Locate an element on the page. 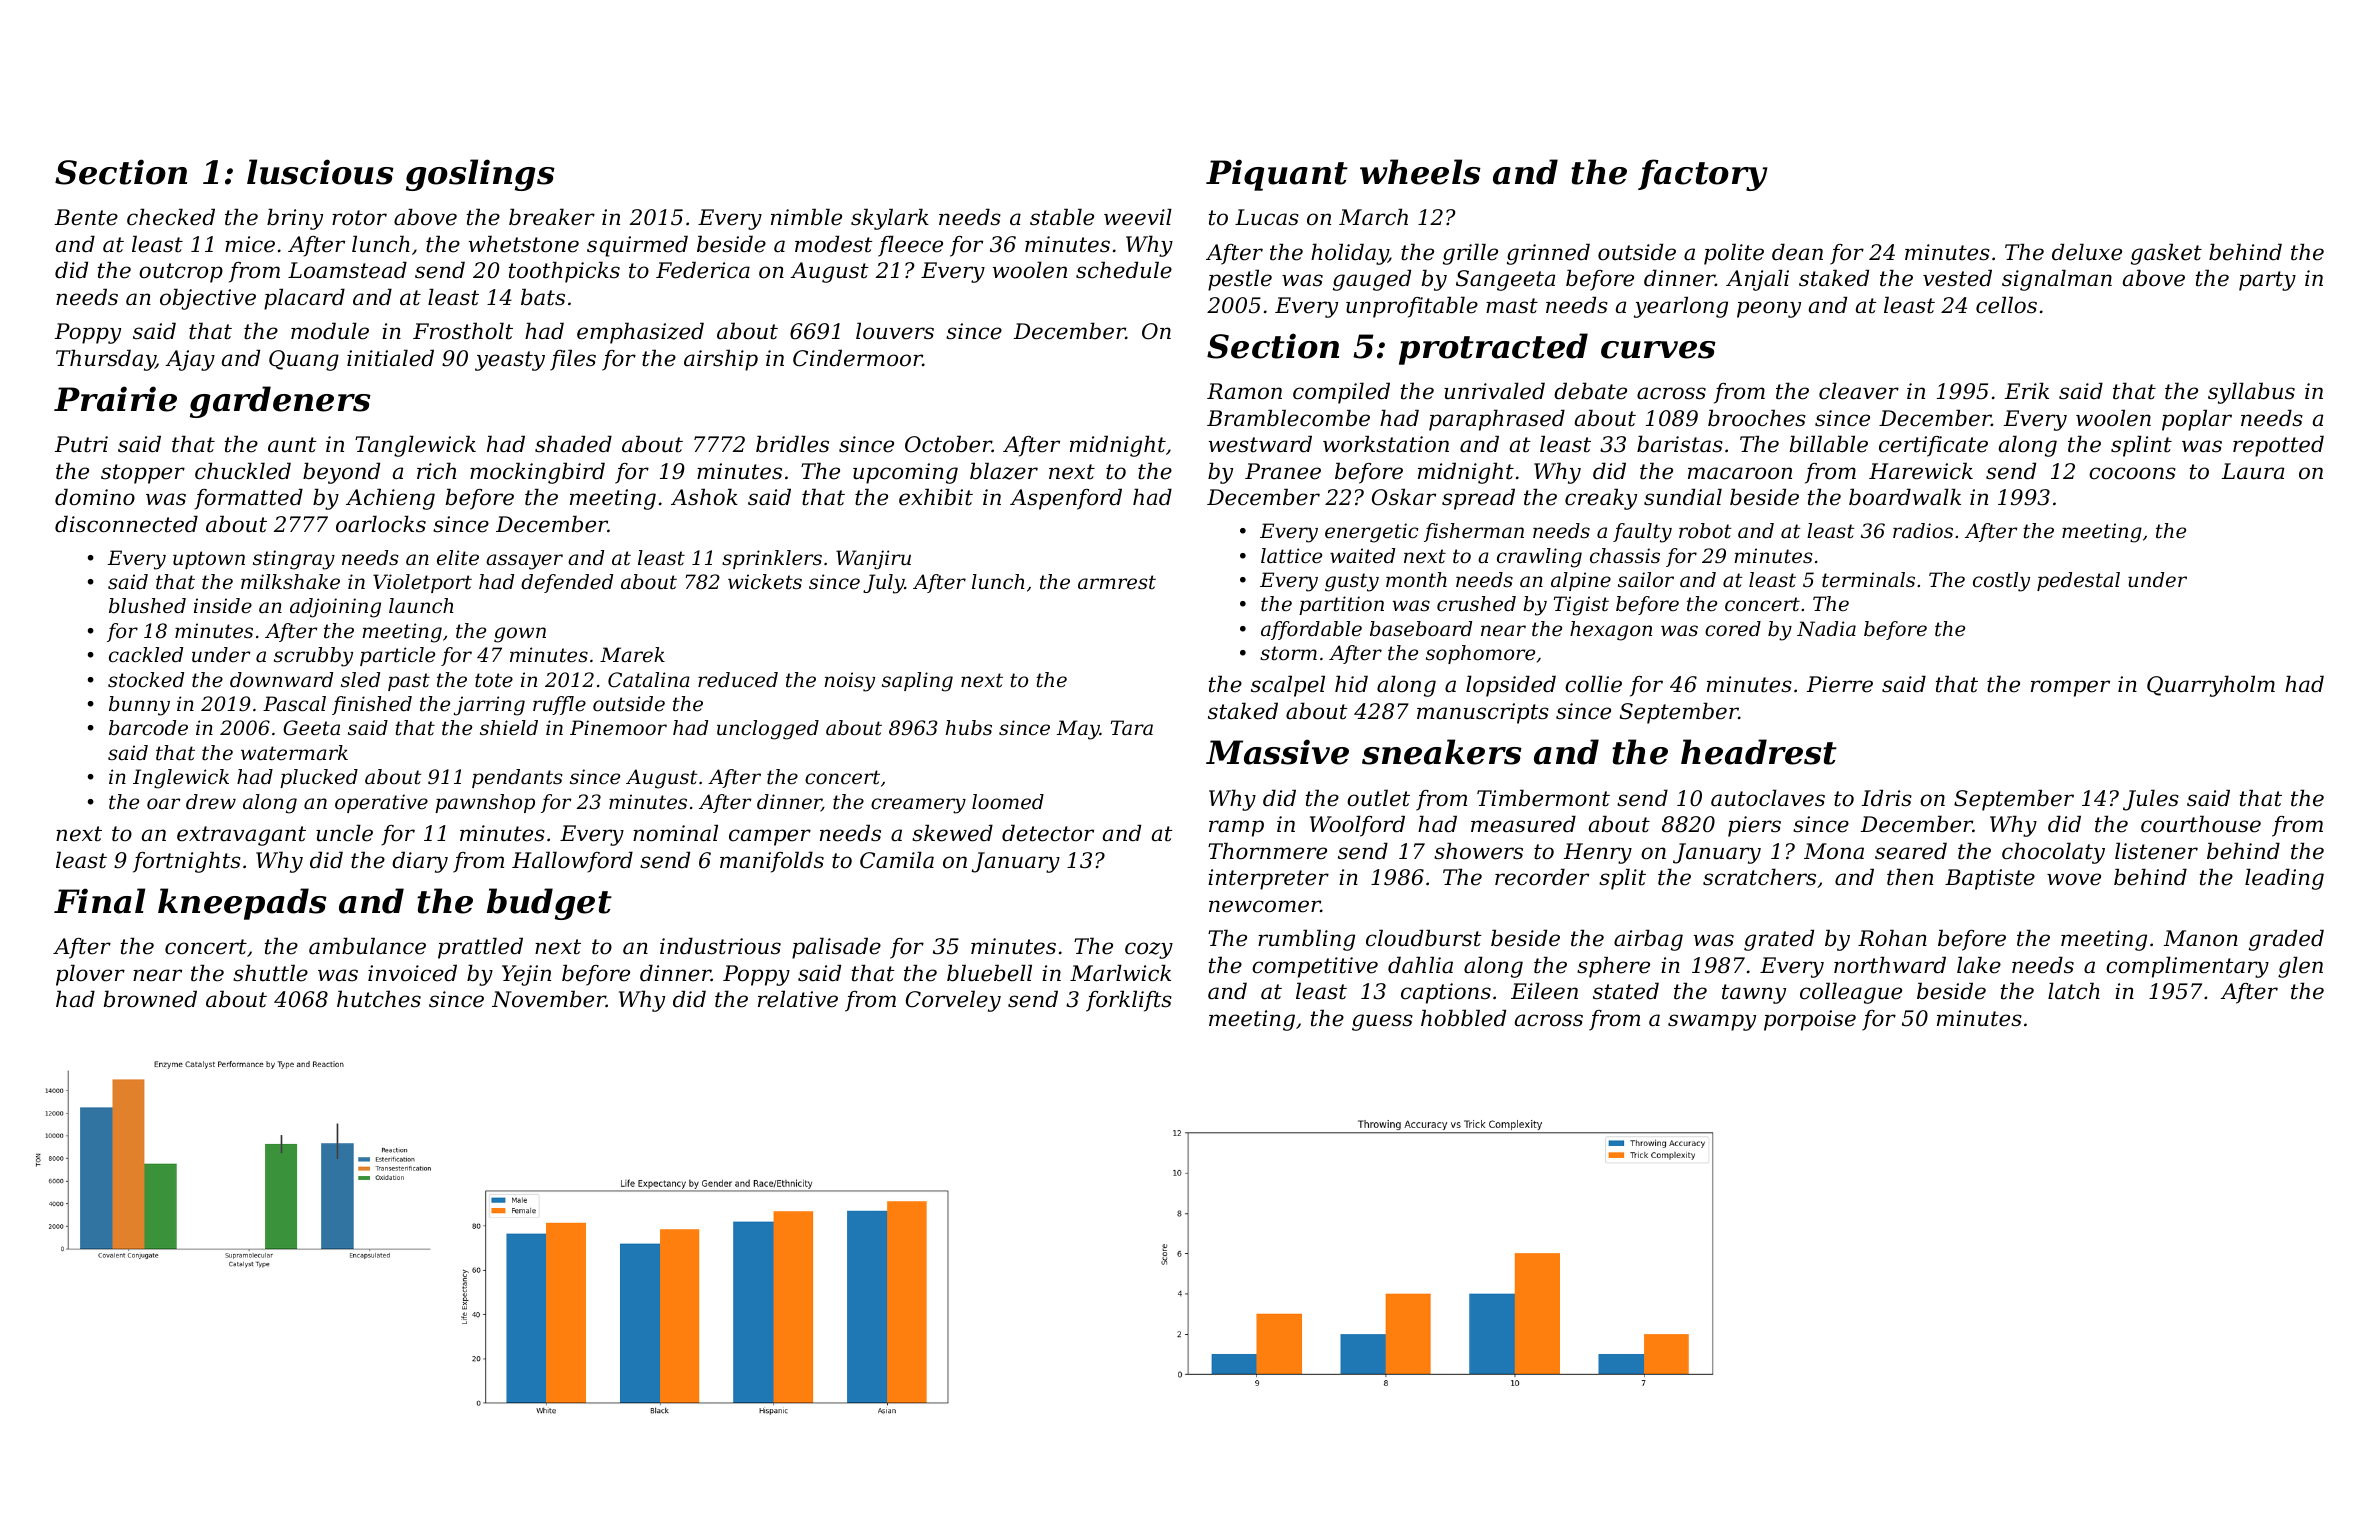  Lucas is located at coordinates (1267, 217).
